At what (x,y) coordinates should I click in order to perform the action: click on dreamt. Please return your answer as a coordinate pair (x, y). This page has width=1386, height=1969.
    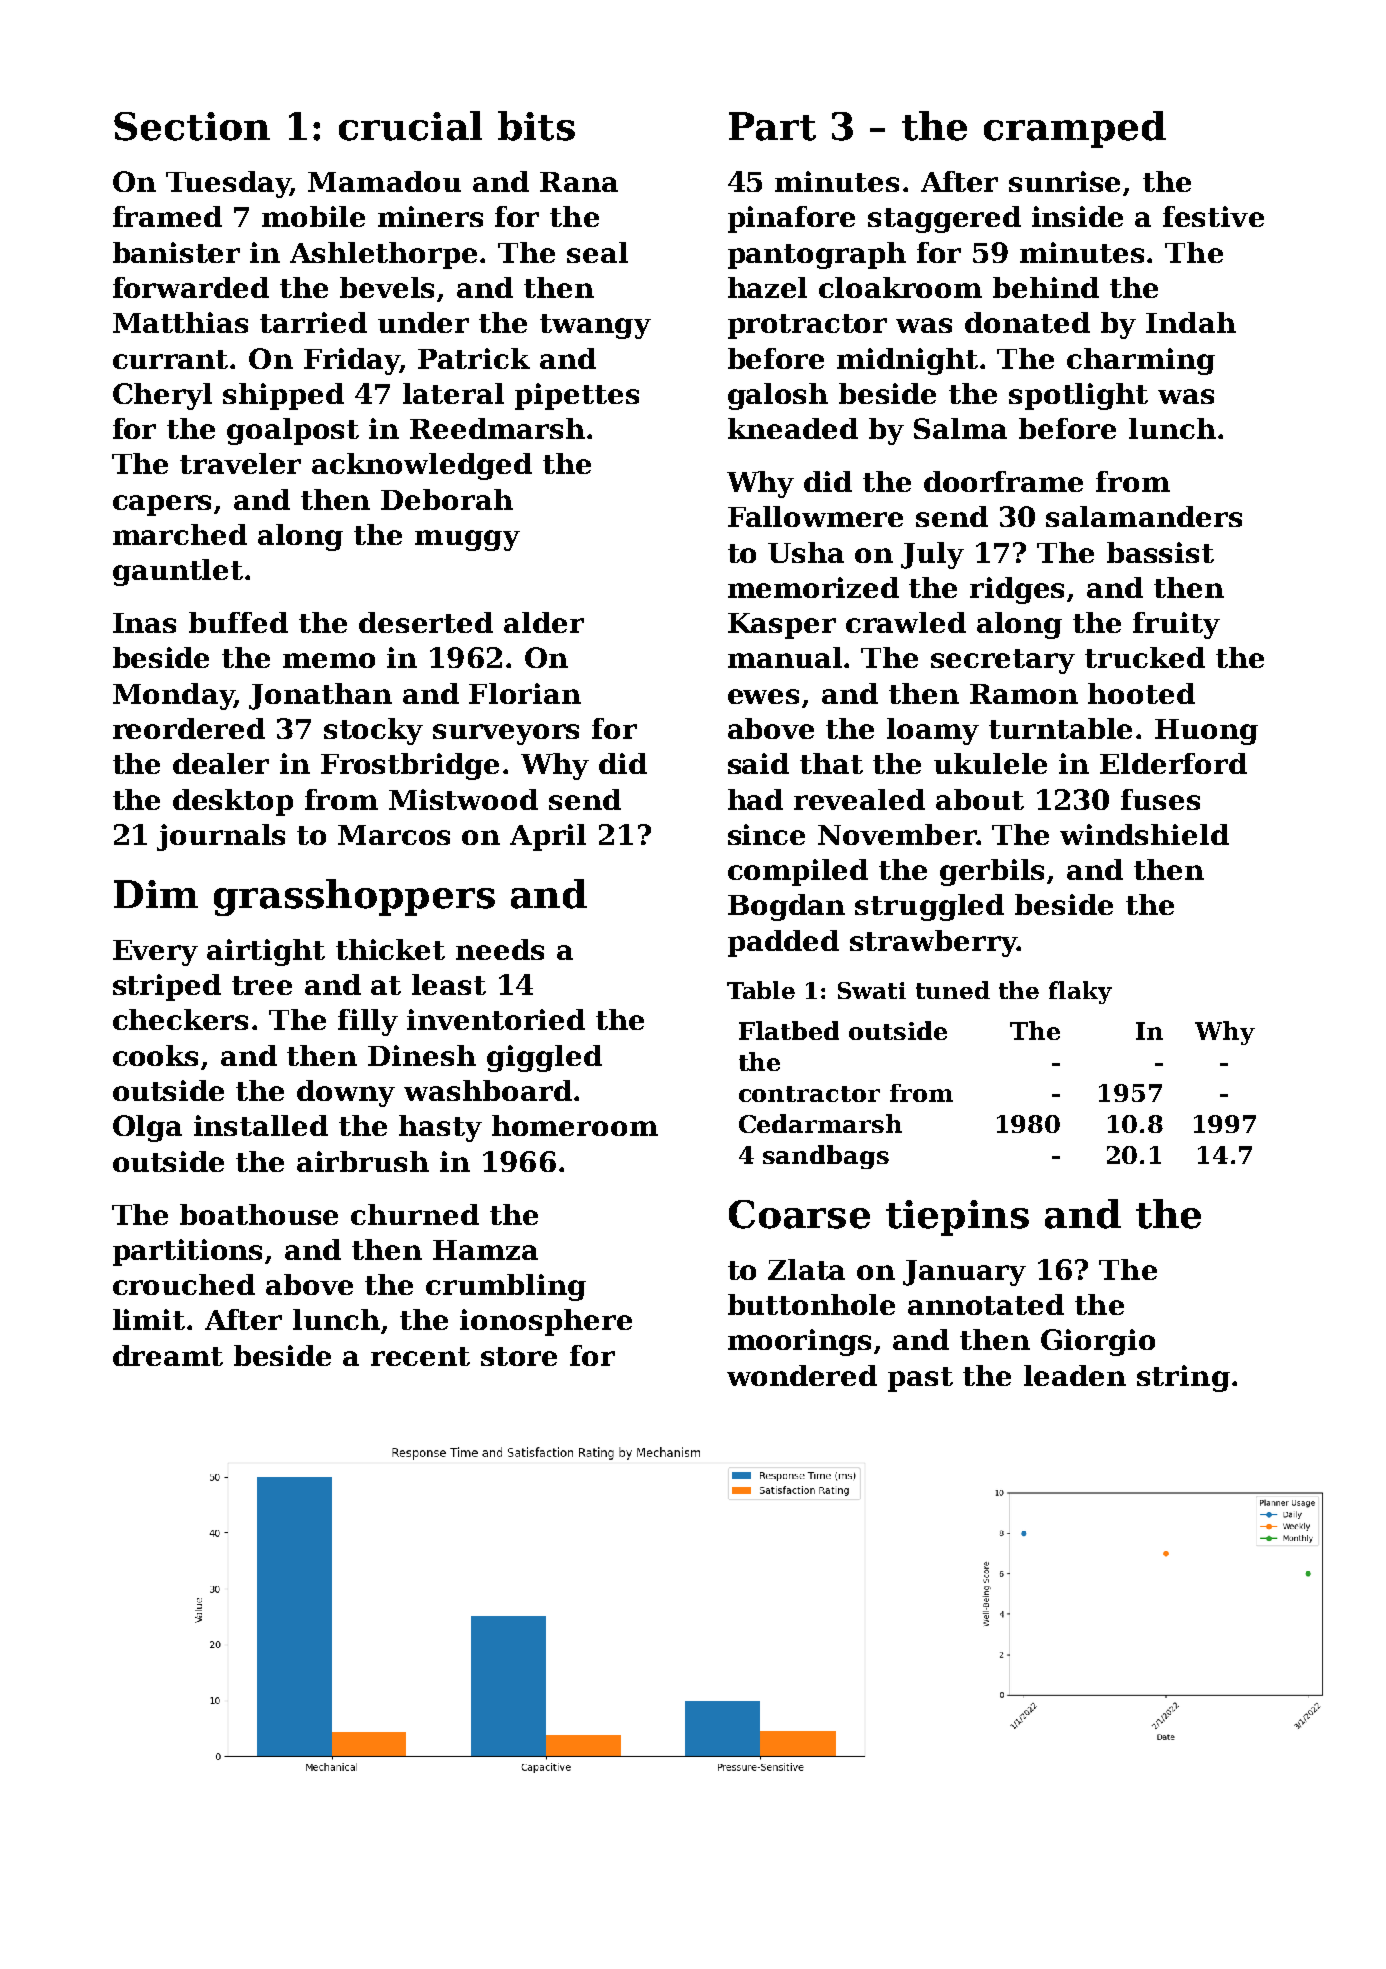
    Looking at the image, I should click on (168, 1355).
